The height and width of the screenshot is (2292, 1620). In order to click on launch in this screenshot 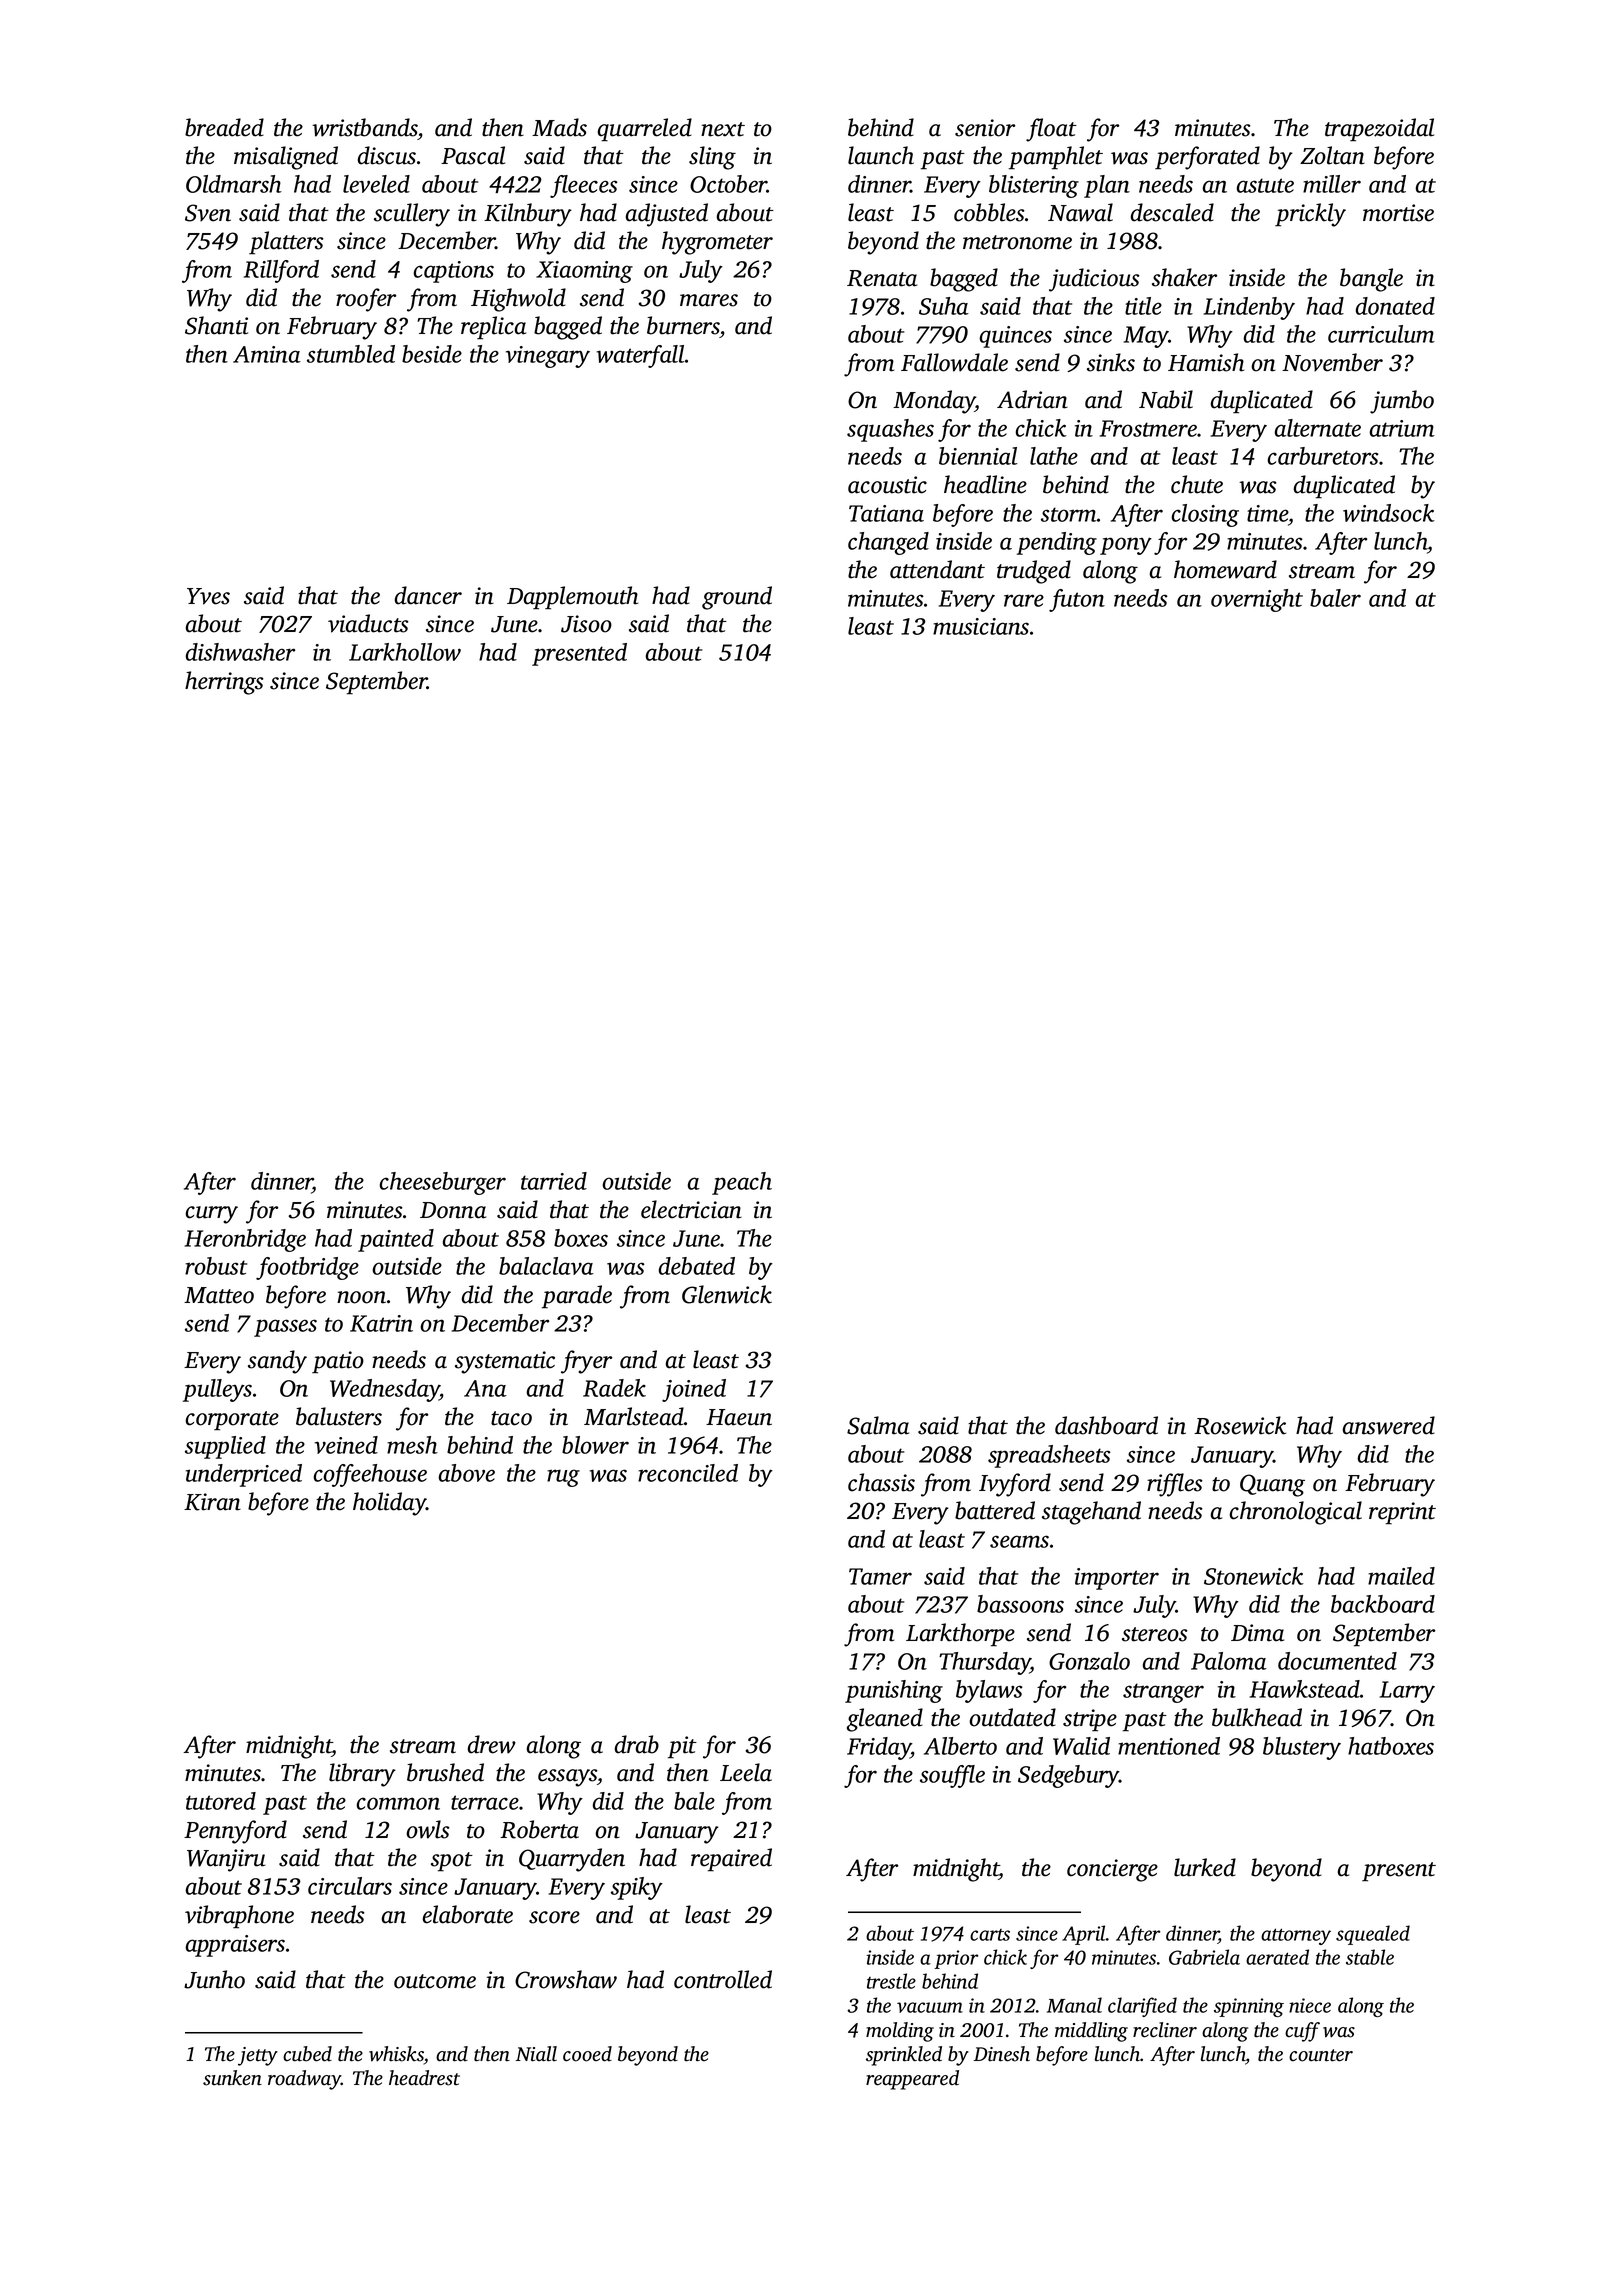, I will do `click(881, 155)`.
